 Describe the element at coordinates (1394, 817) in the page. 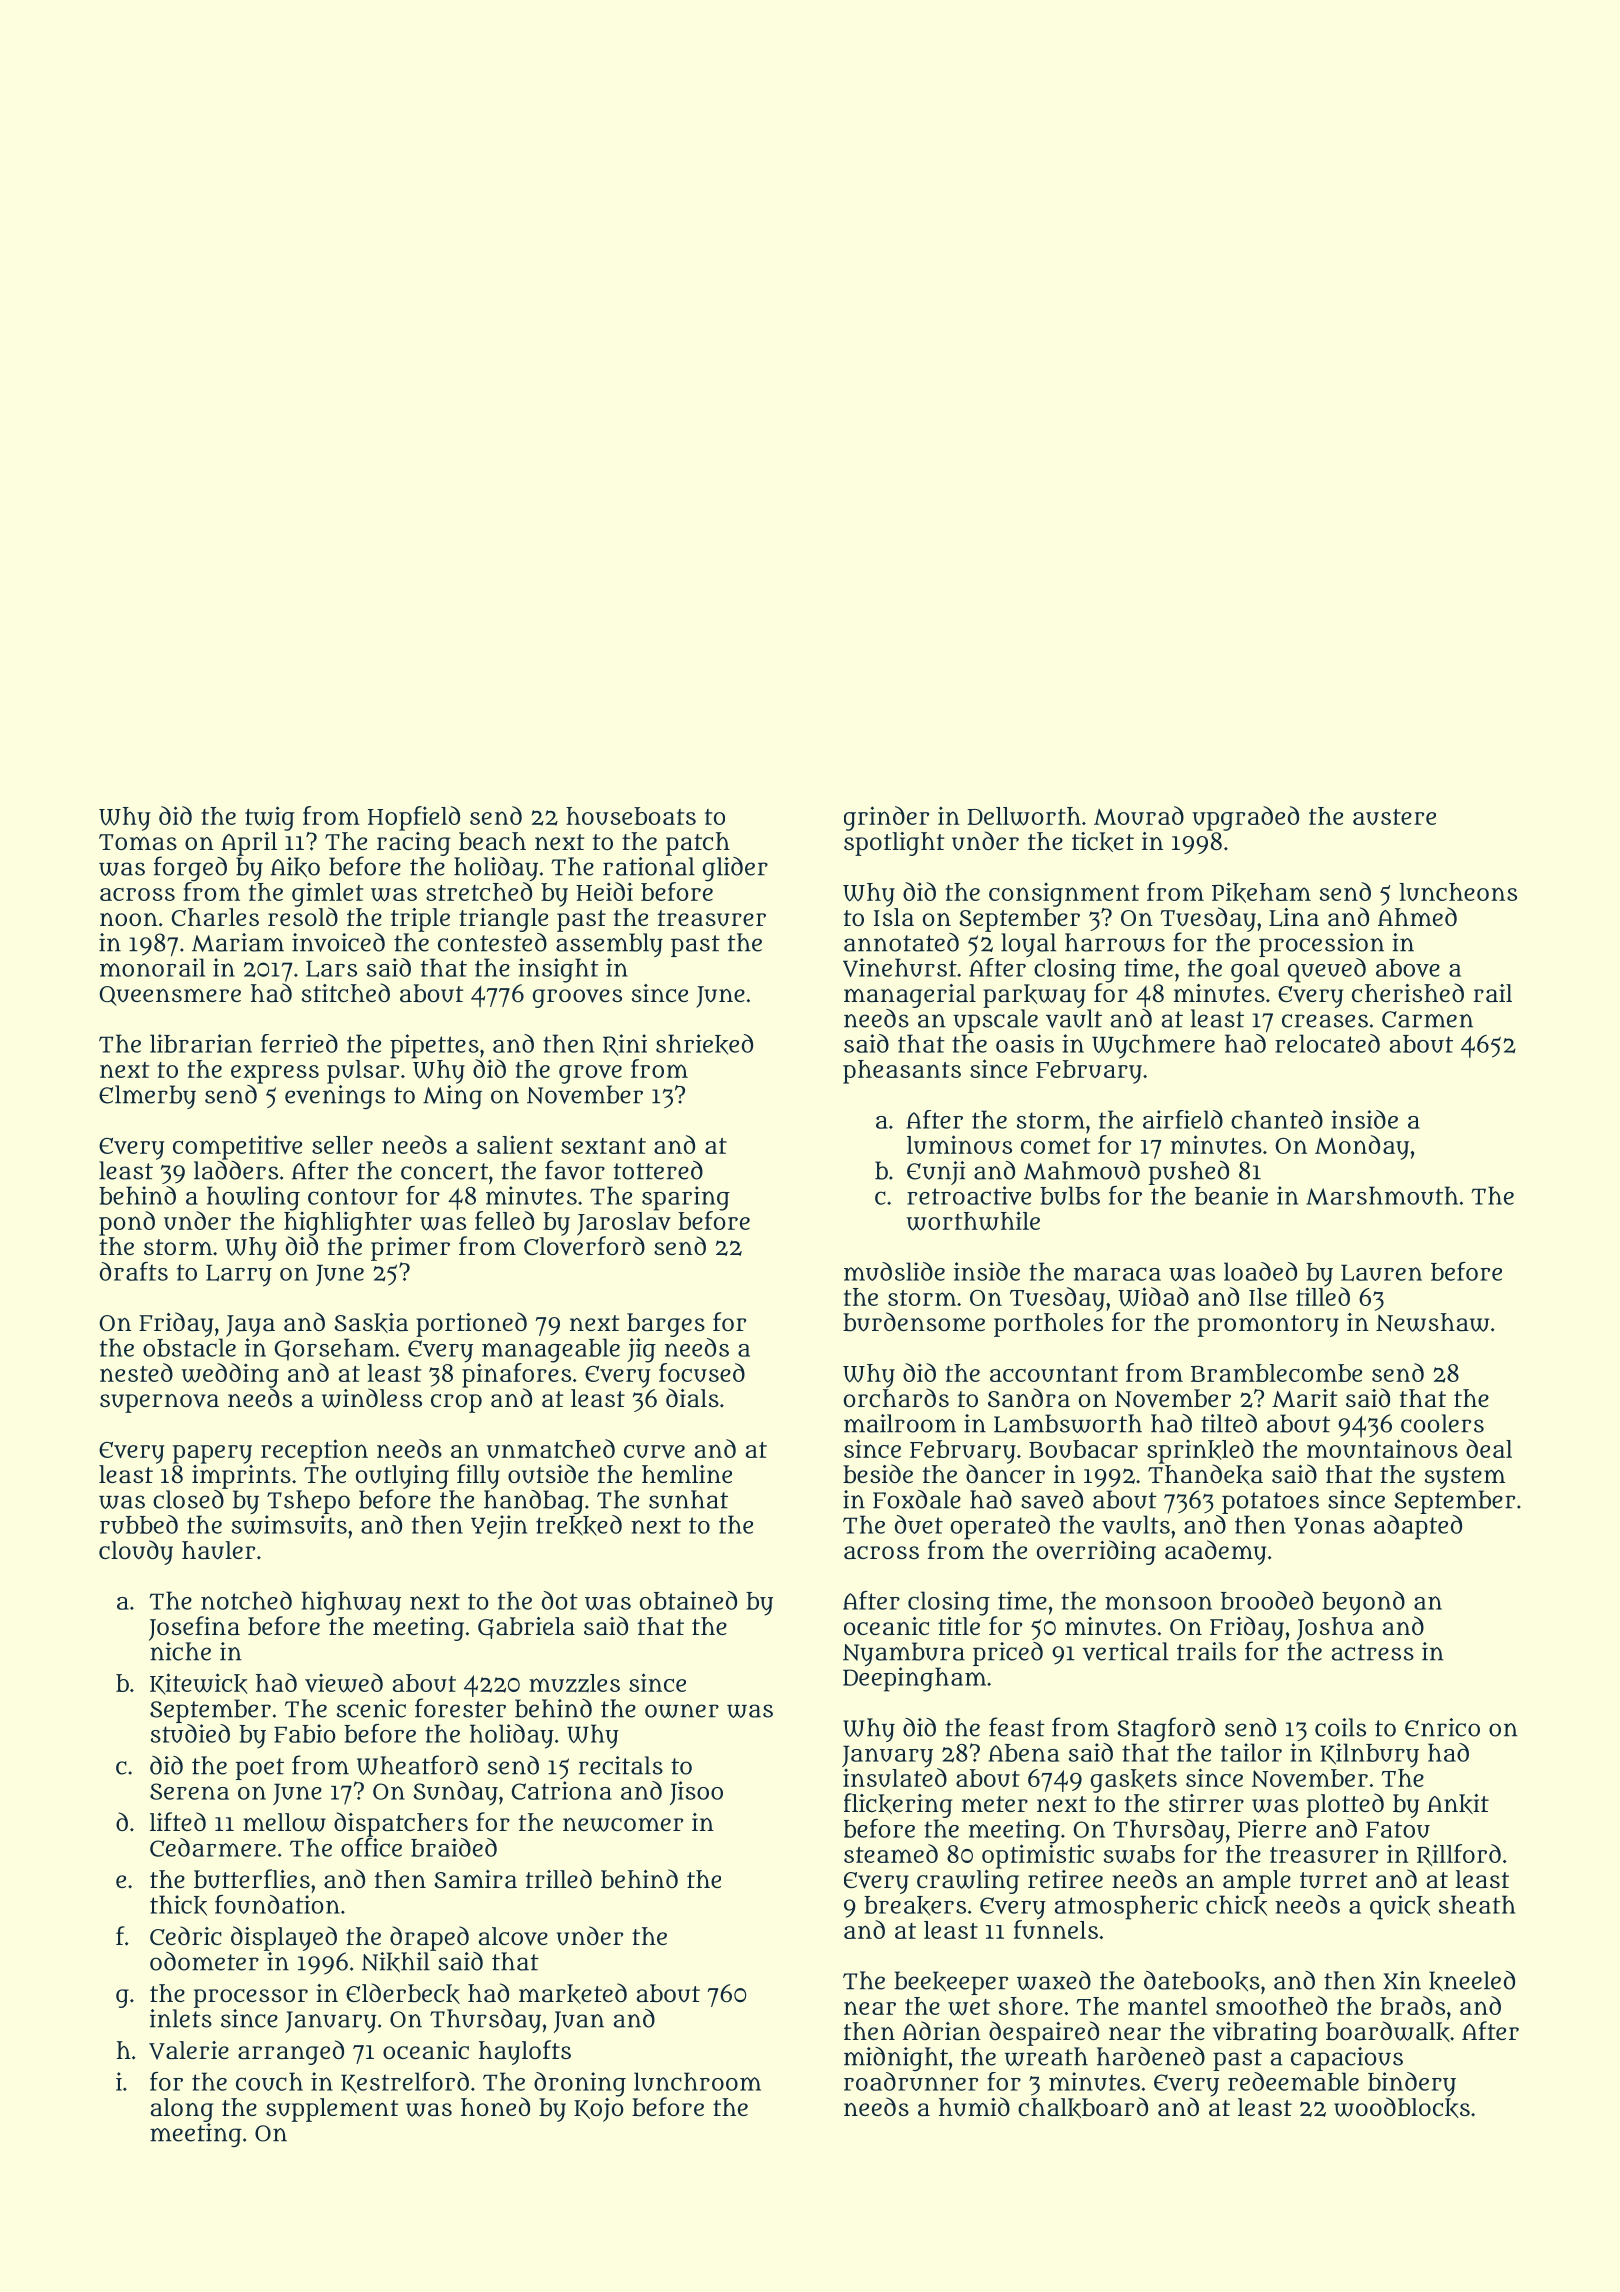

I see `austere` at that location.
